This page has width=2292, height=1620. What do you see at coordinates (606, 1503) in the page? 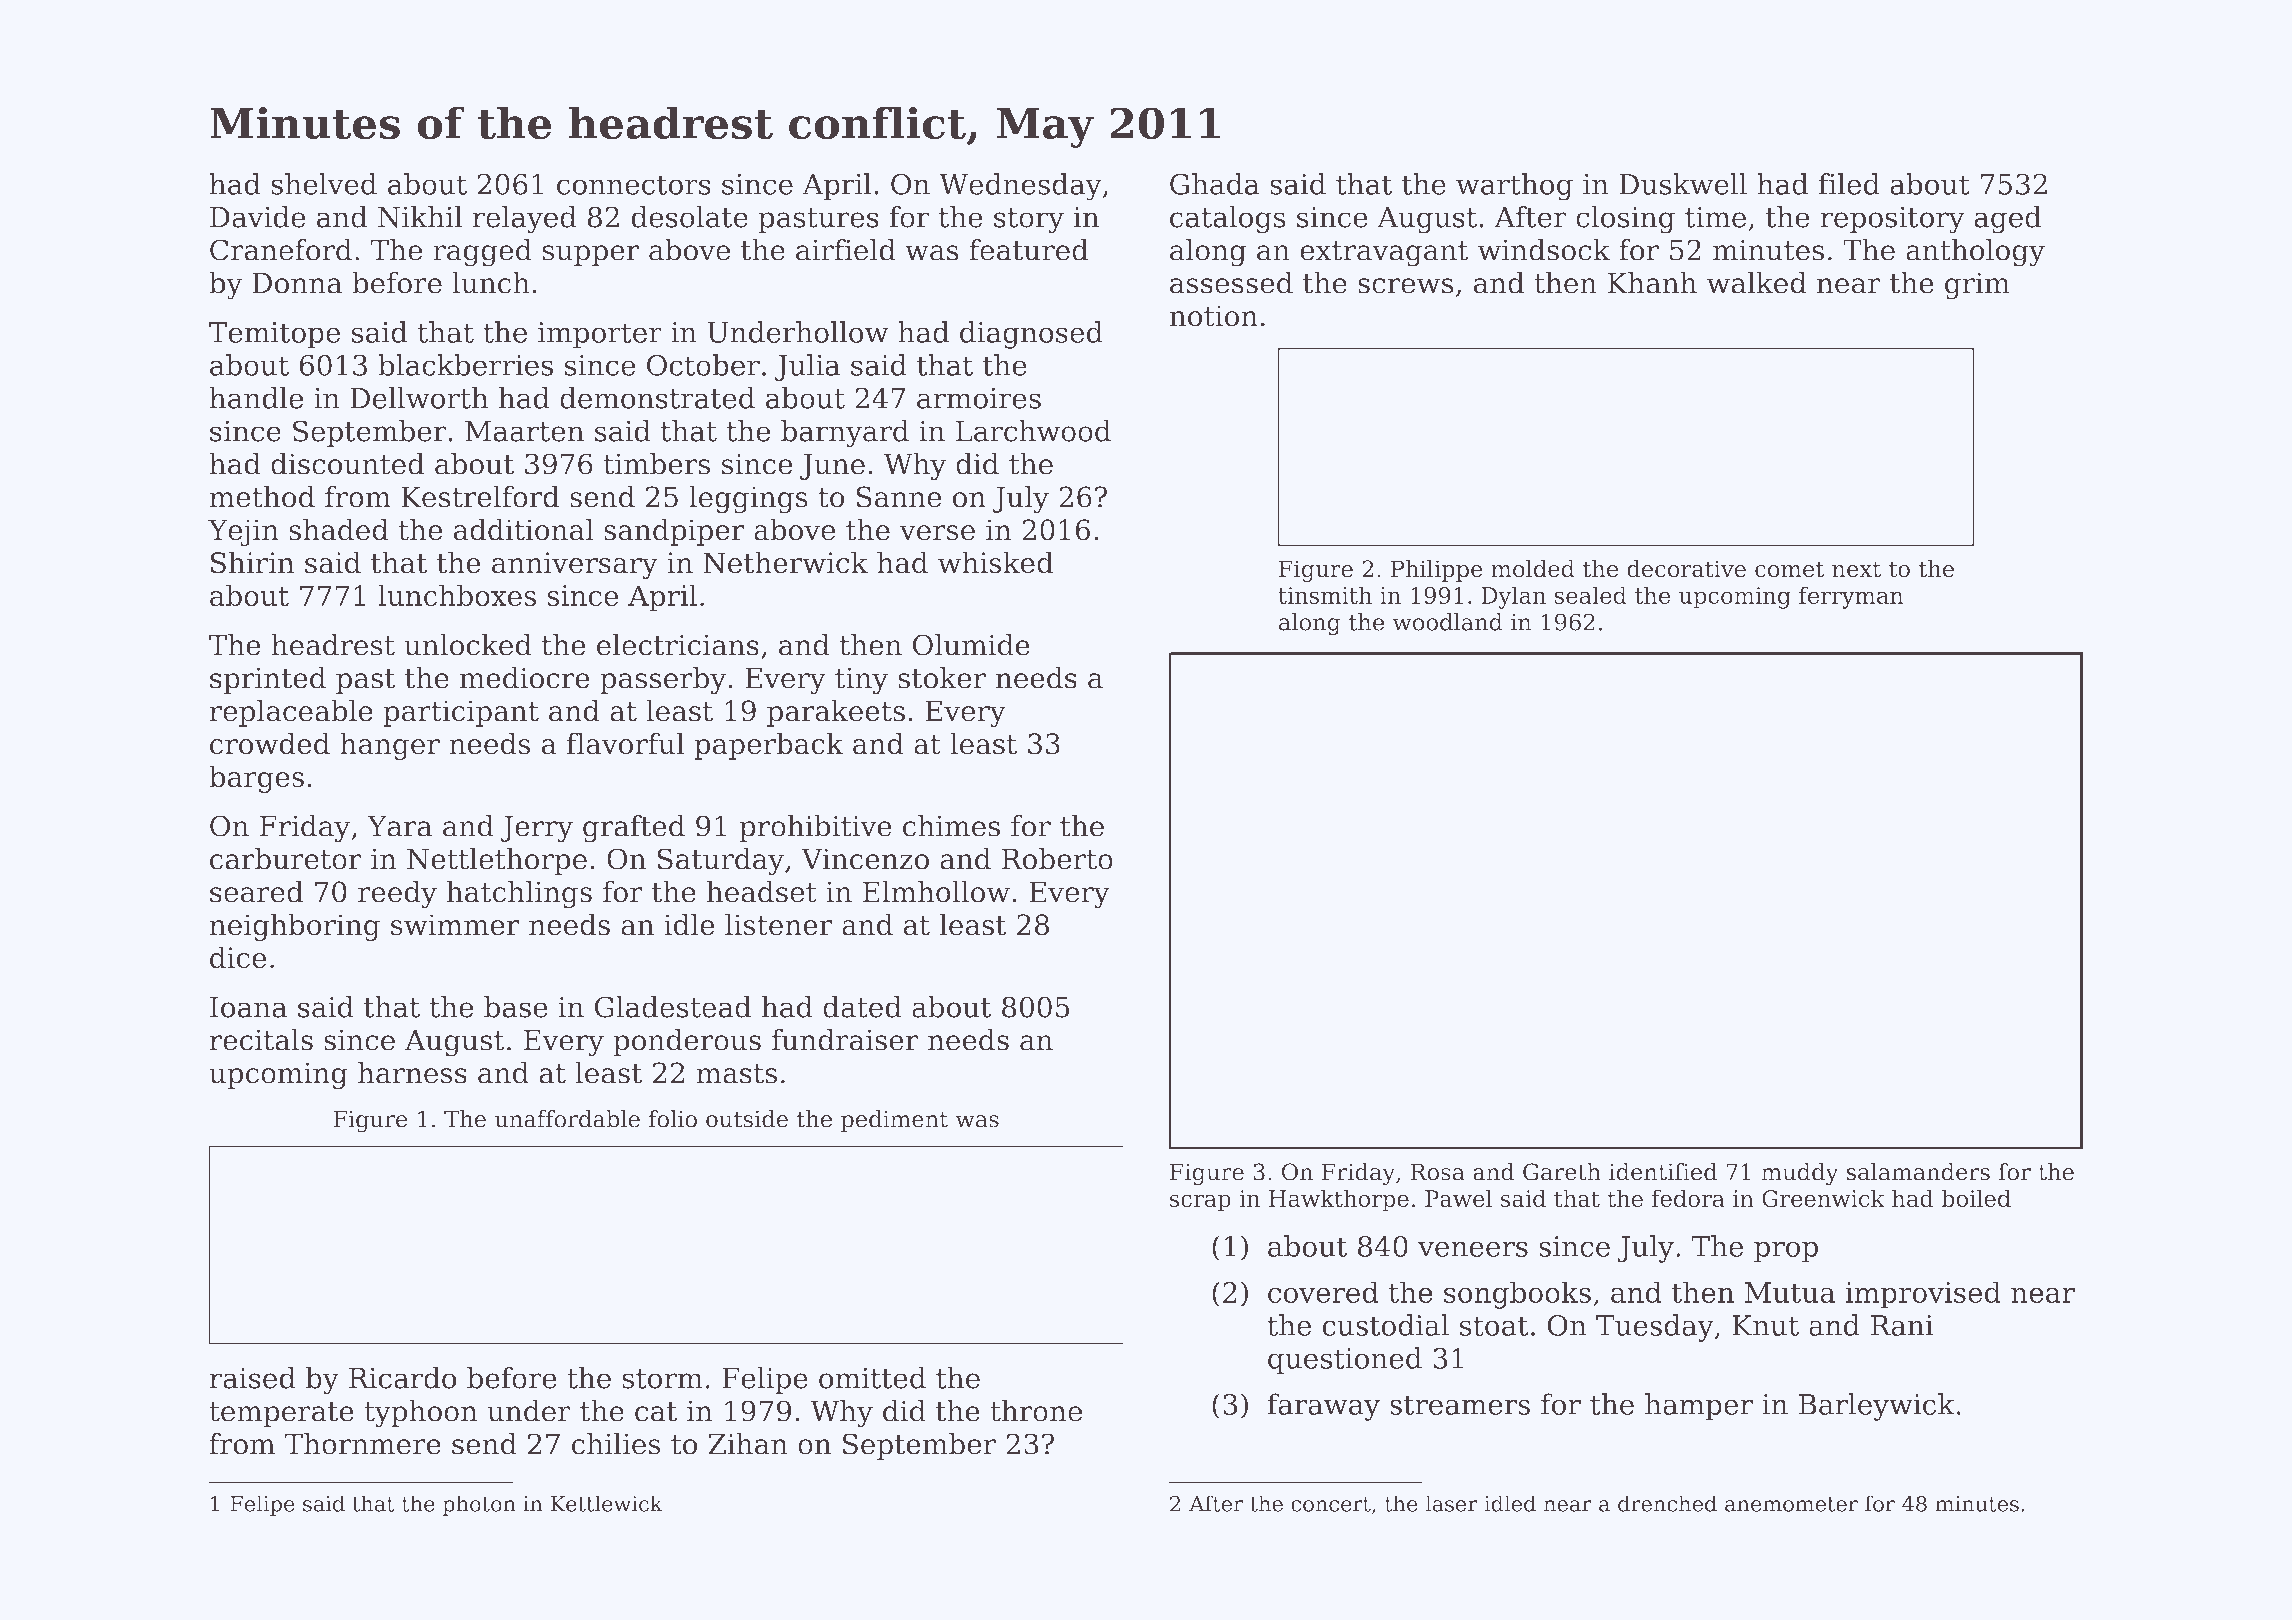
I see `Kettlewick` at bounding box center [606, 1503].
